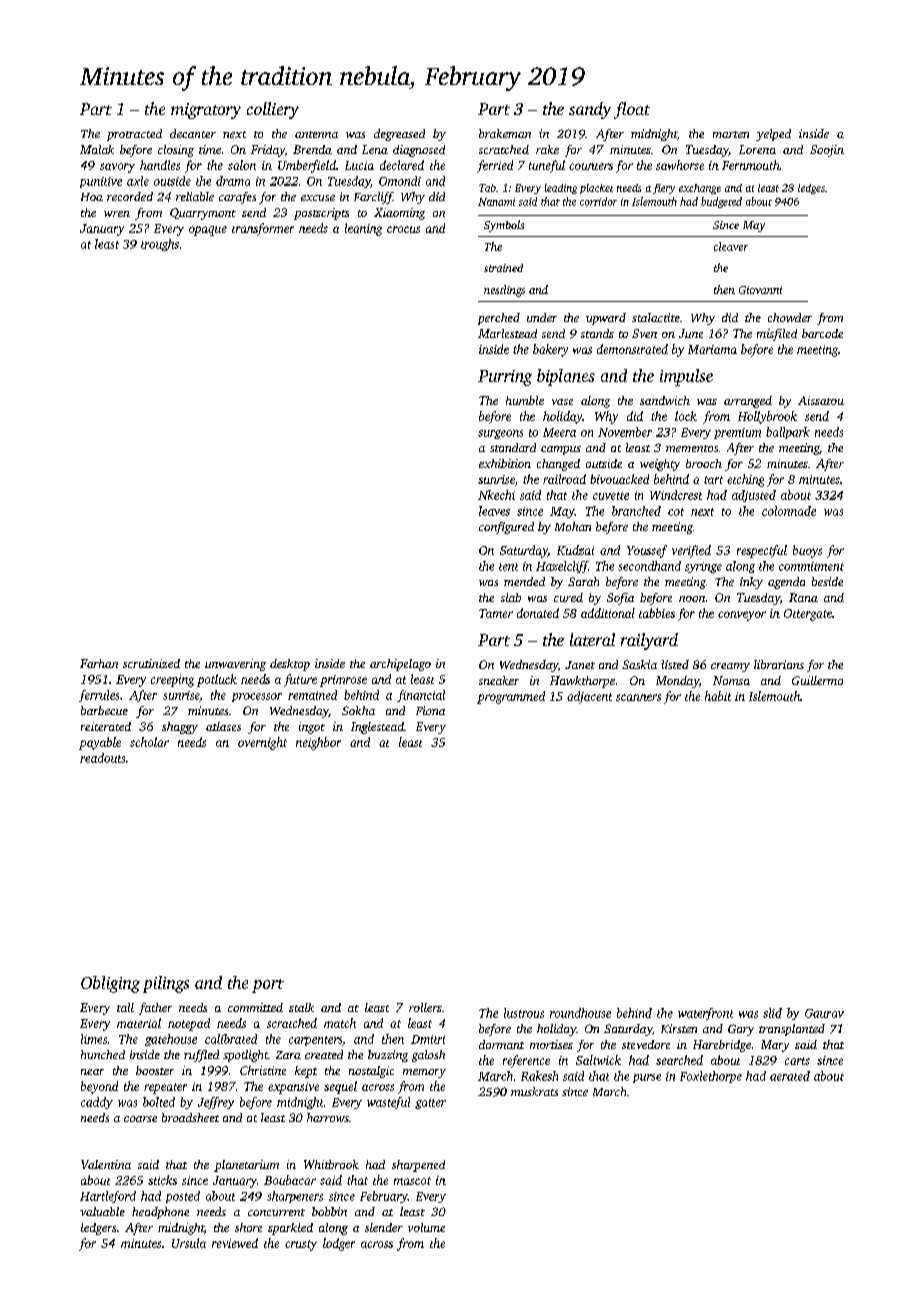 This screenshot has height=1308, width=924. What do you see at coordinates (403, 229) in the screenshot?
I see `crocus` at bounding box center [403, 229].
